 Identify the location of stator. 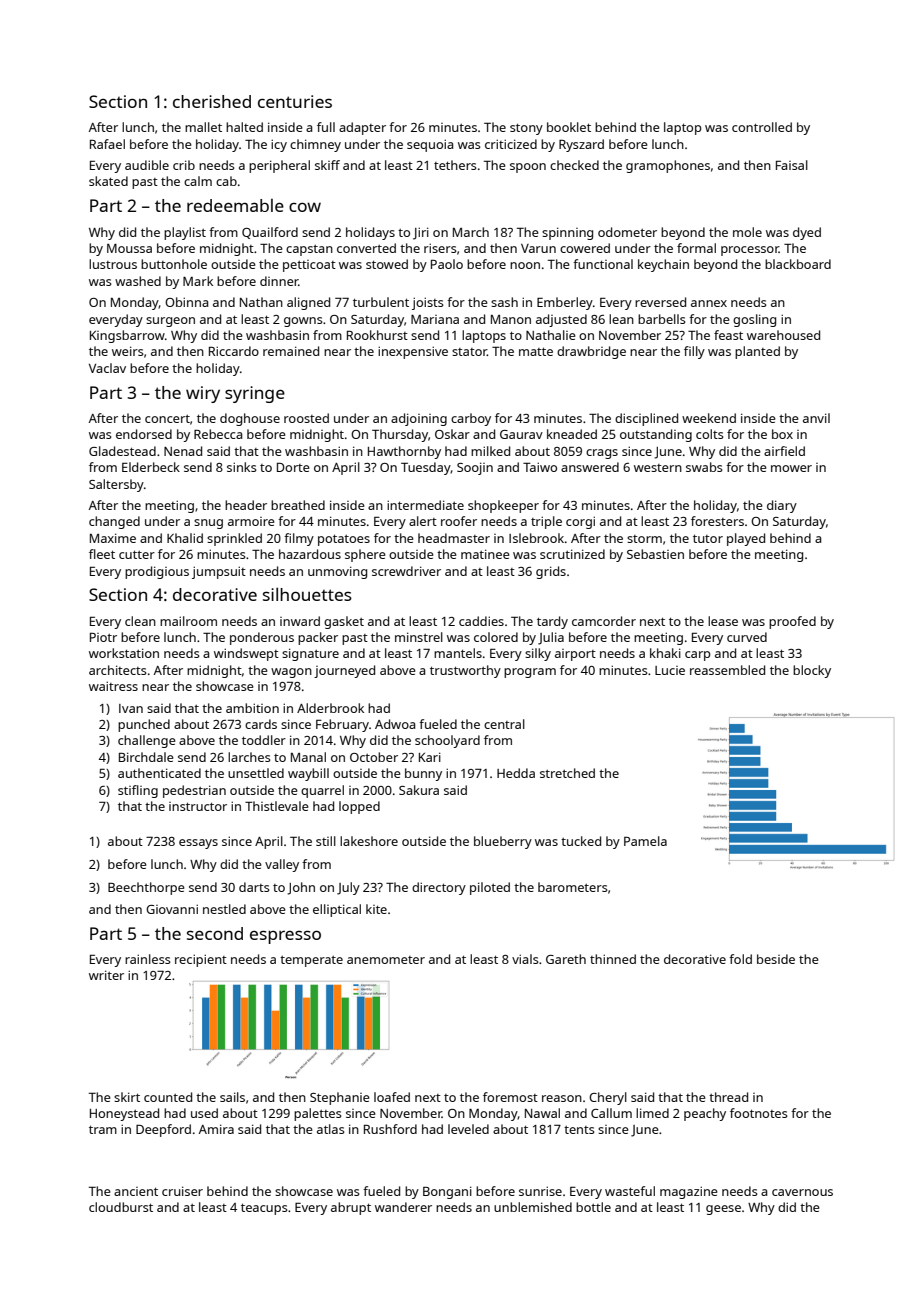
(469, 352).
